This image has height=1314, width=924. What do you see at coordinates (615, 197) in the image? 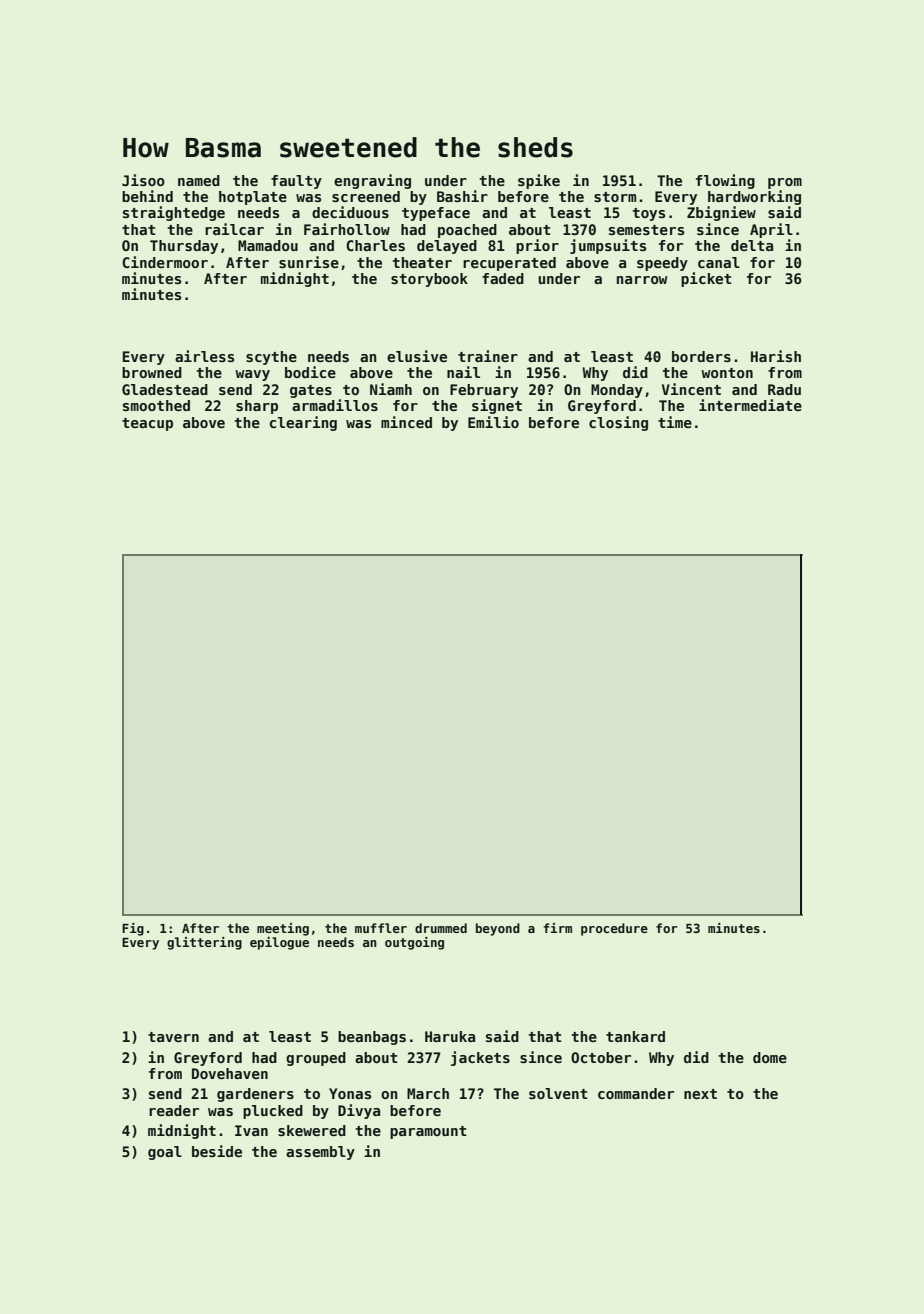
I see `storm` at bounding box center [615, 197].
